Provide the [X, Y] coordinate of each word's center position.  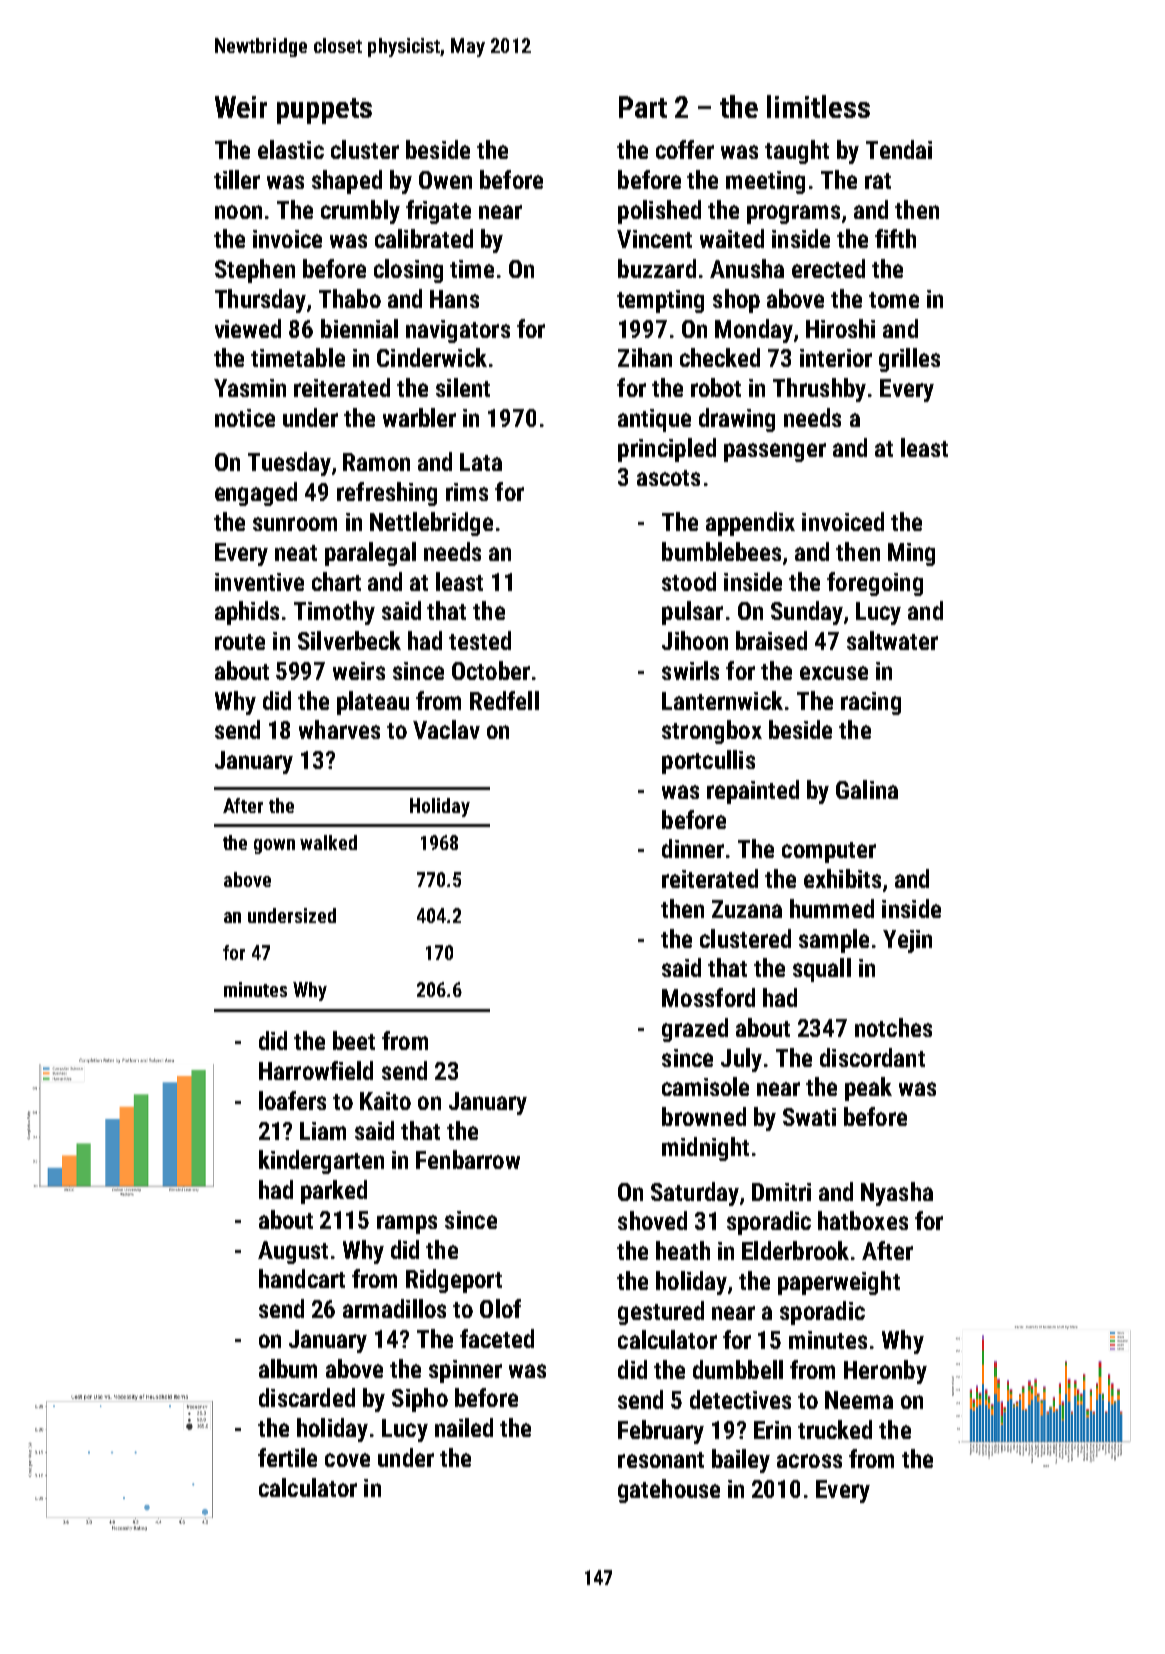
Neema [859, 1400]
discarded [307, 1397]
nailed [464, 1427]
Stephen [255, 271]
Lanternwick [722, 700]
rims [467, 492]
